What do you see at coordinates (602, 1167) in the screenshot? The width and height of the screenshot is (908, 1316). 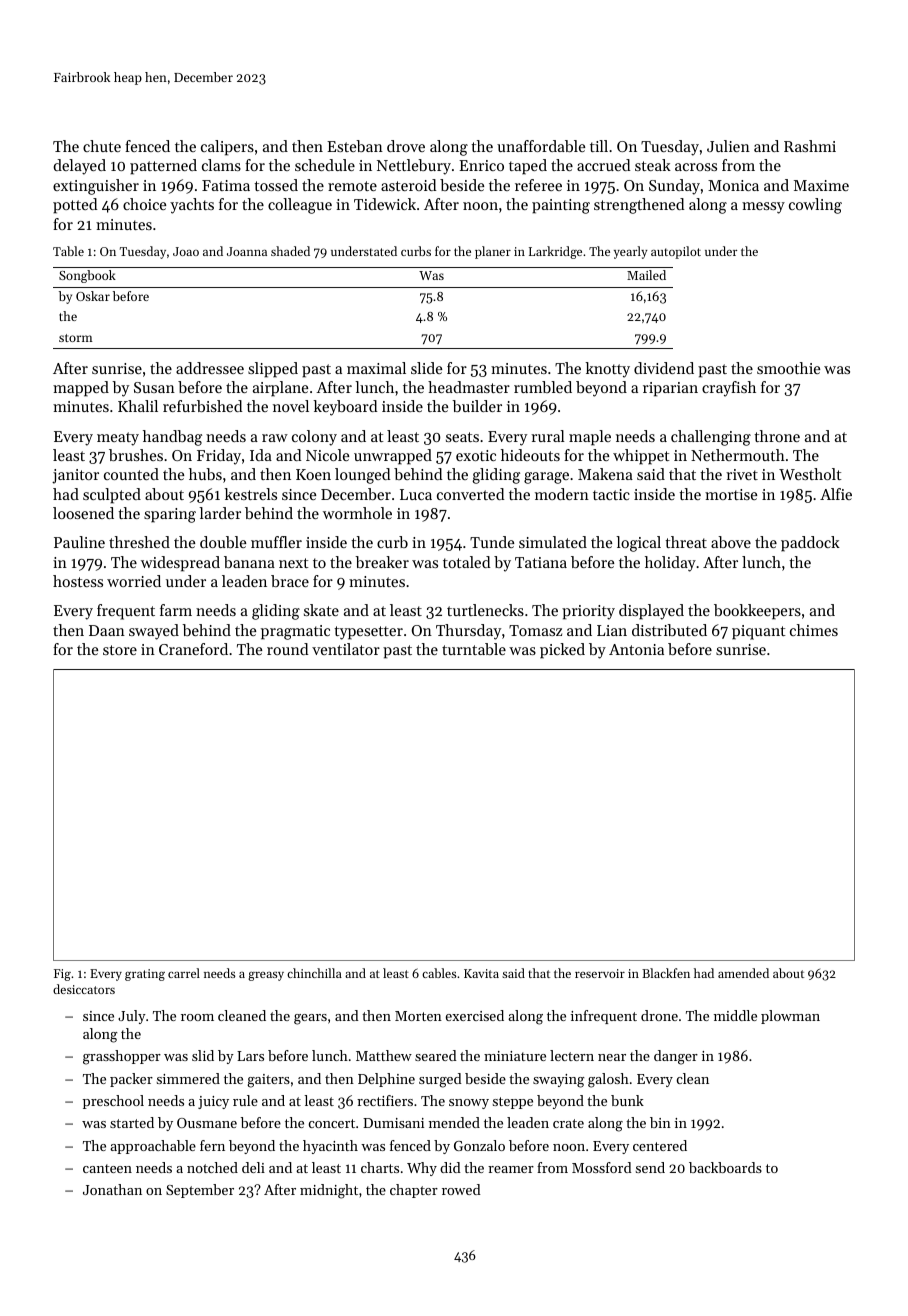 I see `Mossford` at bounding box center [602, 1167].
